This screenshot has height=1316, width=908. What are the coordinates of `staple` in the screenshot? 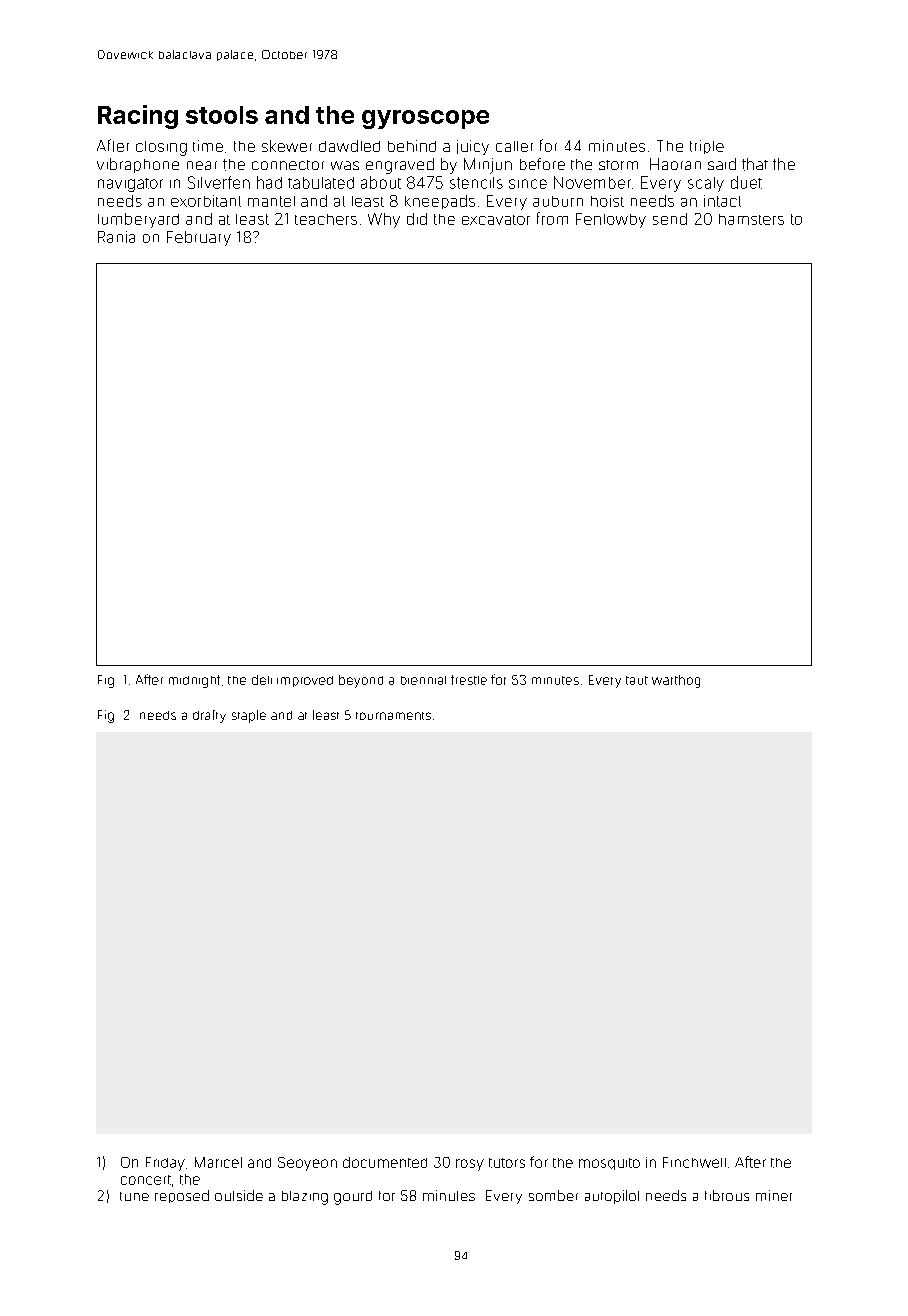 It's located at (249, 716).
